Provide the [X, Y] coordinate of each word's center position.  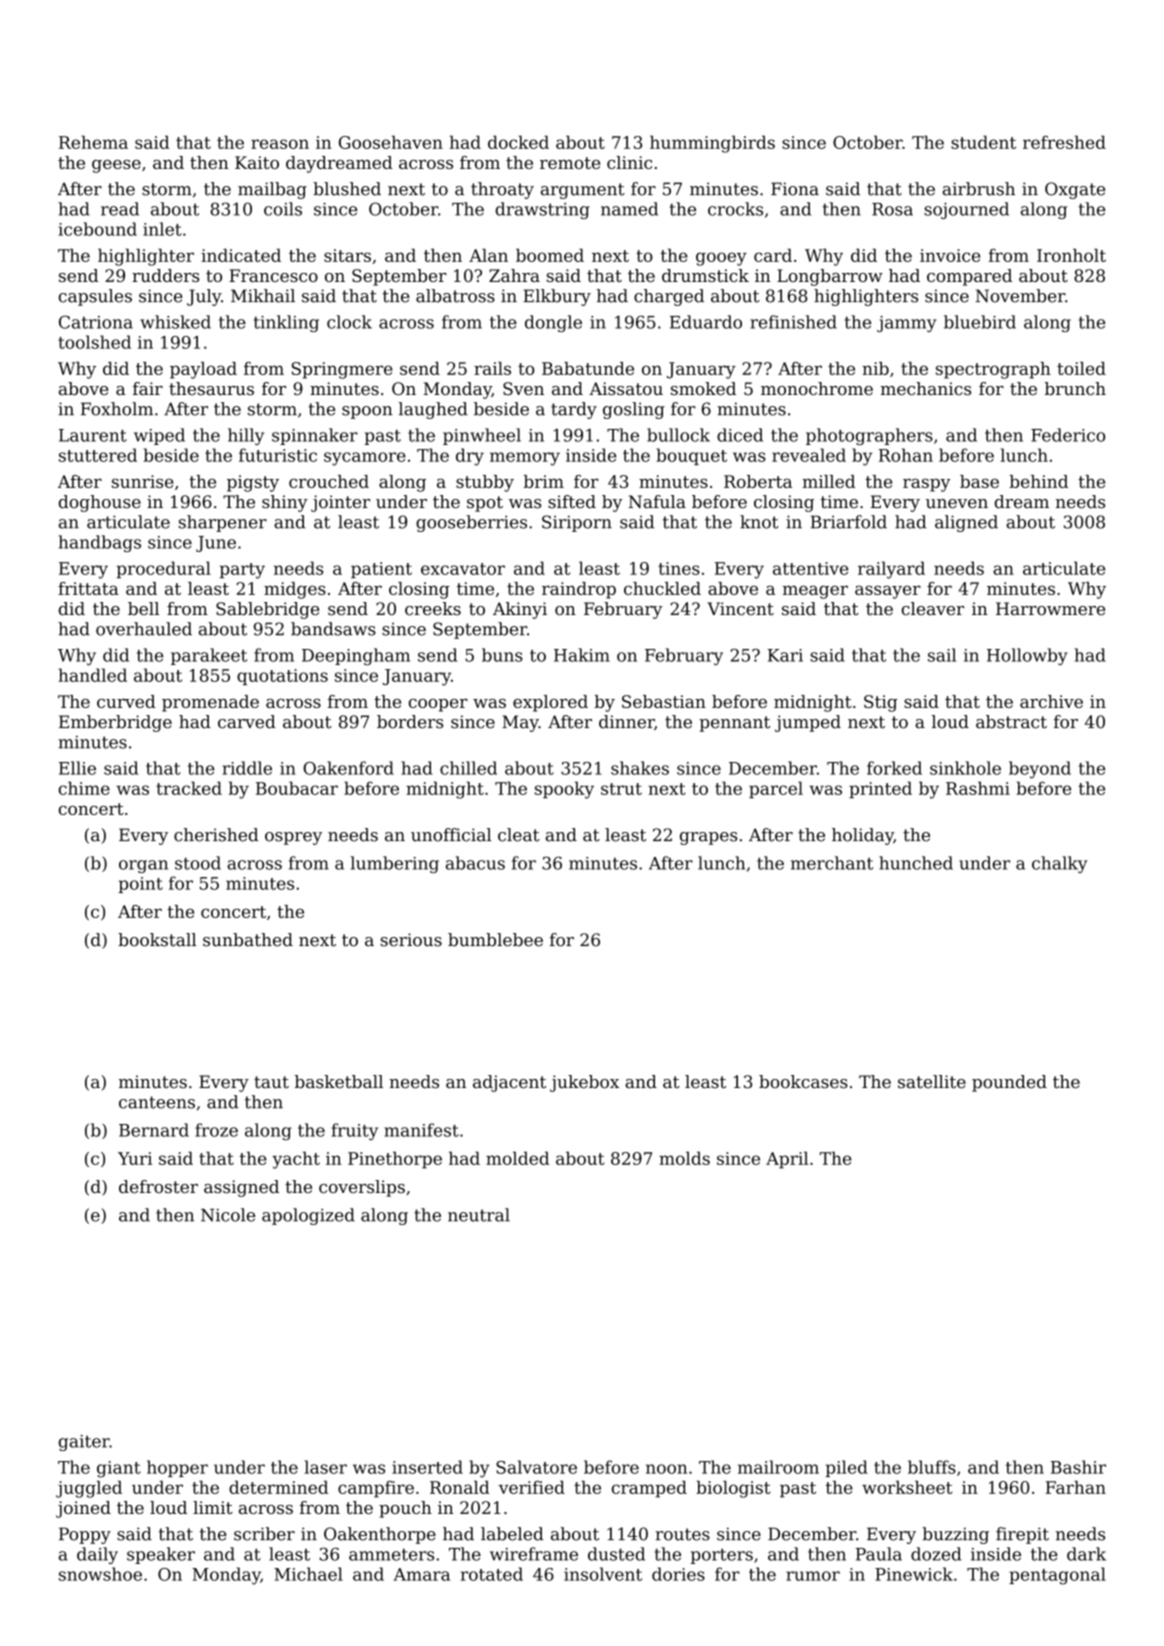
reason [280, 144]
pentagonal [1057, 1576]
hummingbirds [712, 144]
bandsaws [333, 629]
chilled [468, 768]
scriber [264, 1534]
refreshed [1064, 142]
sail [942, 655]
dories [678, 1574]
